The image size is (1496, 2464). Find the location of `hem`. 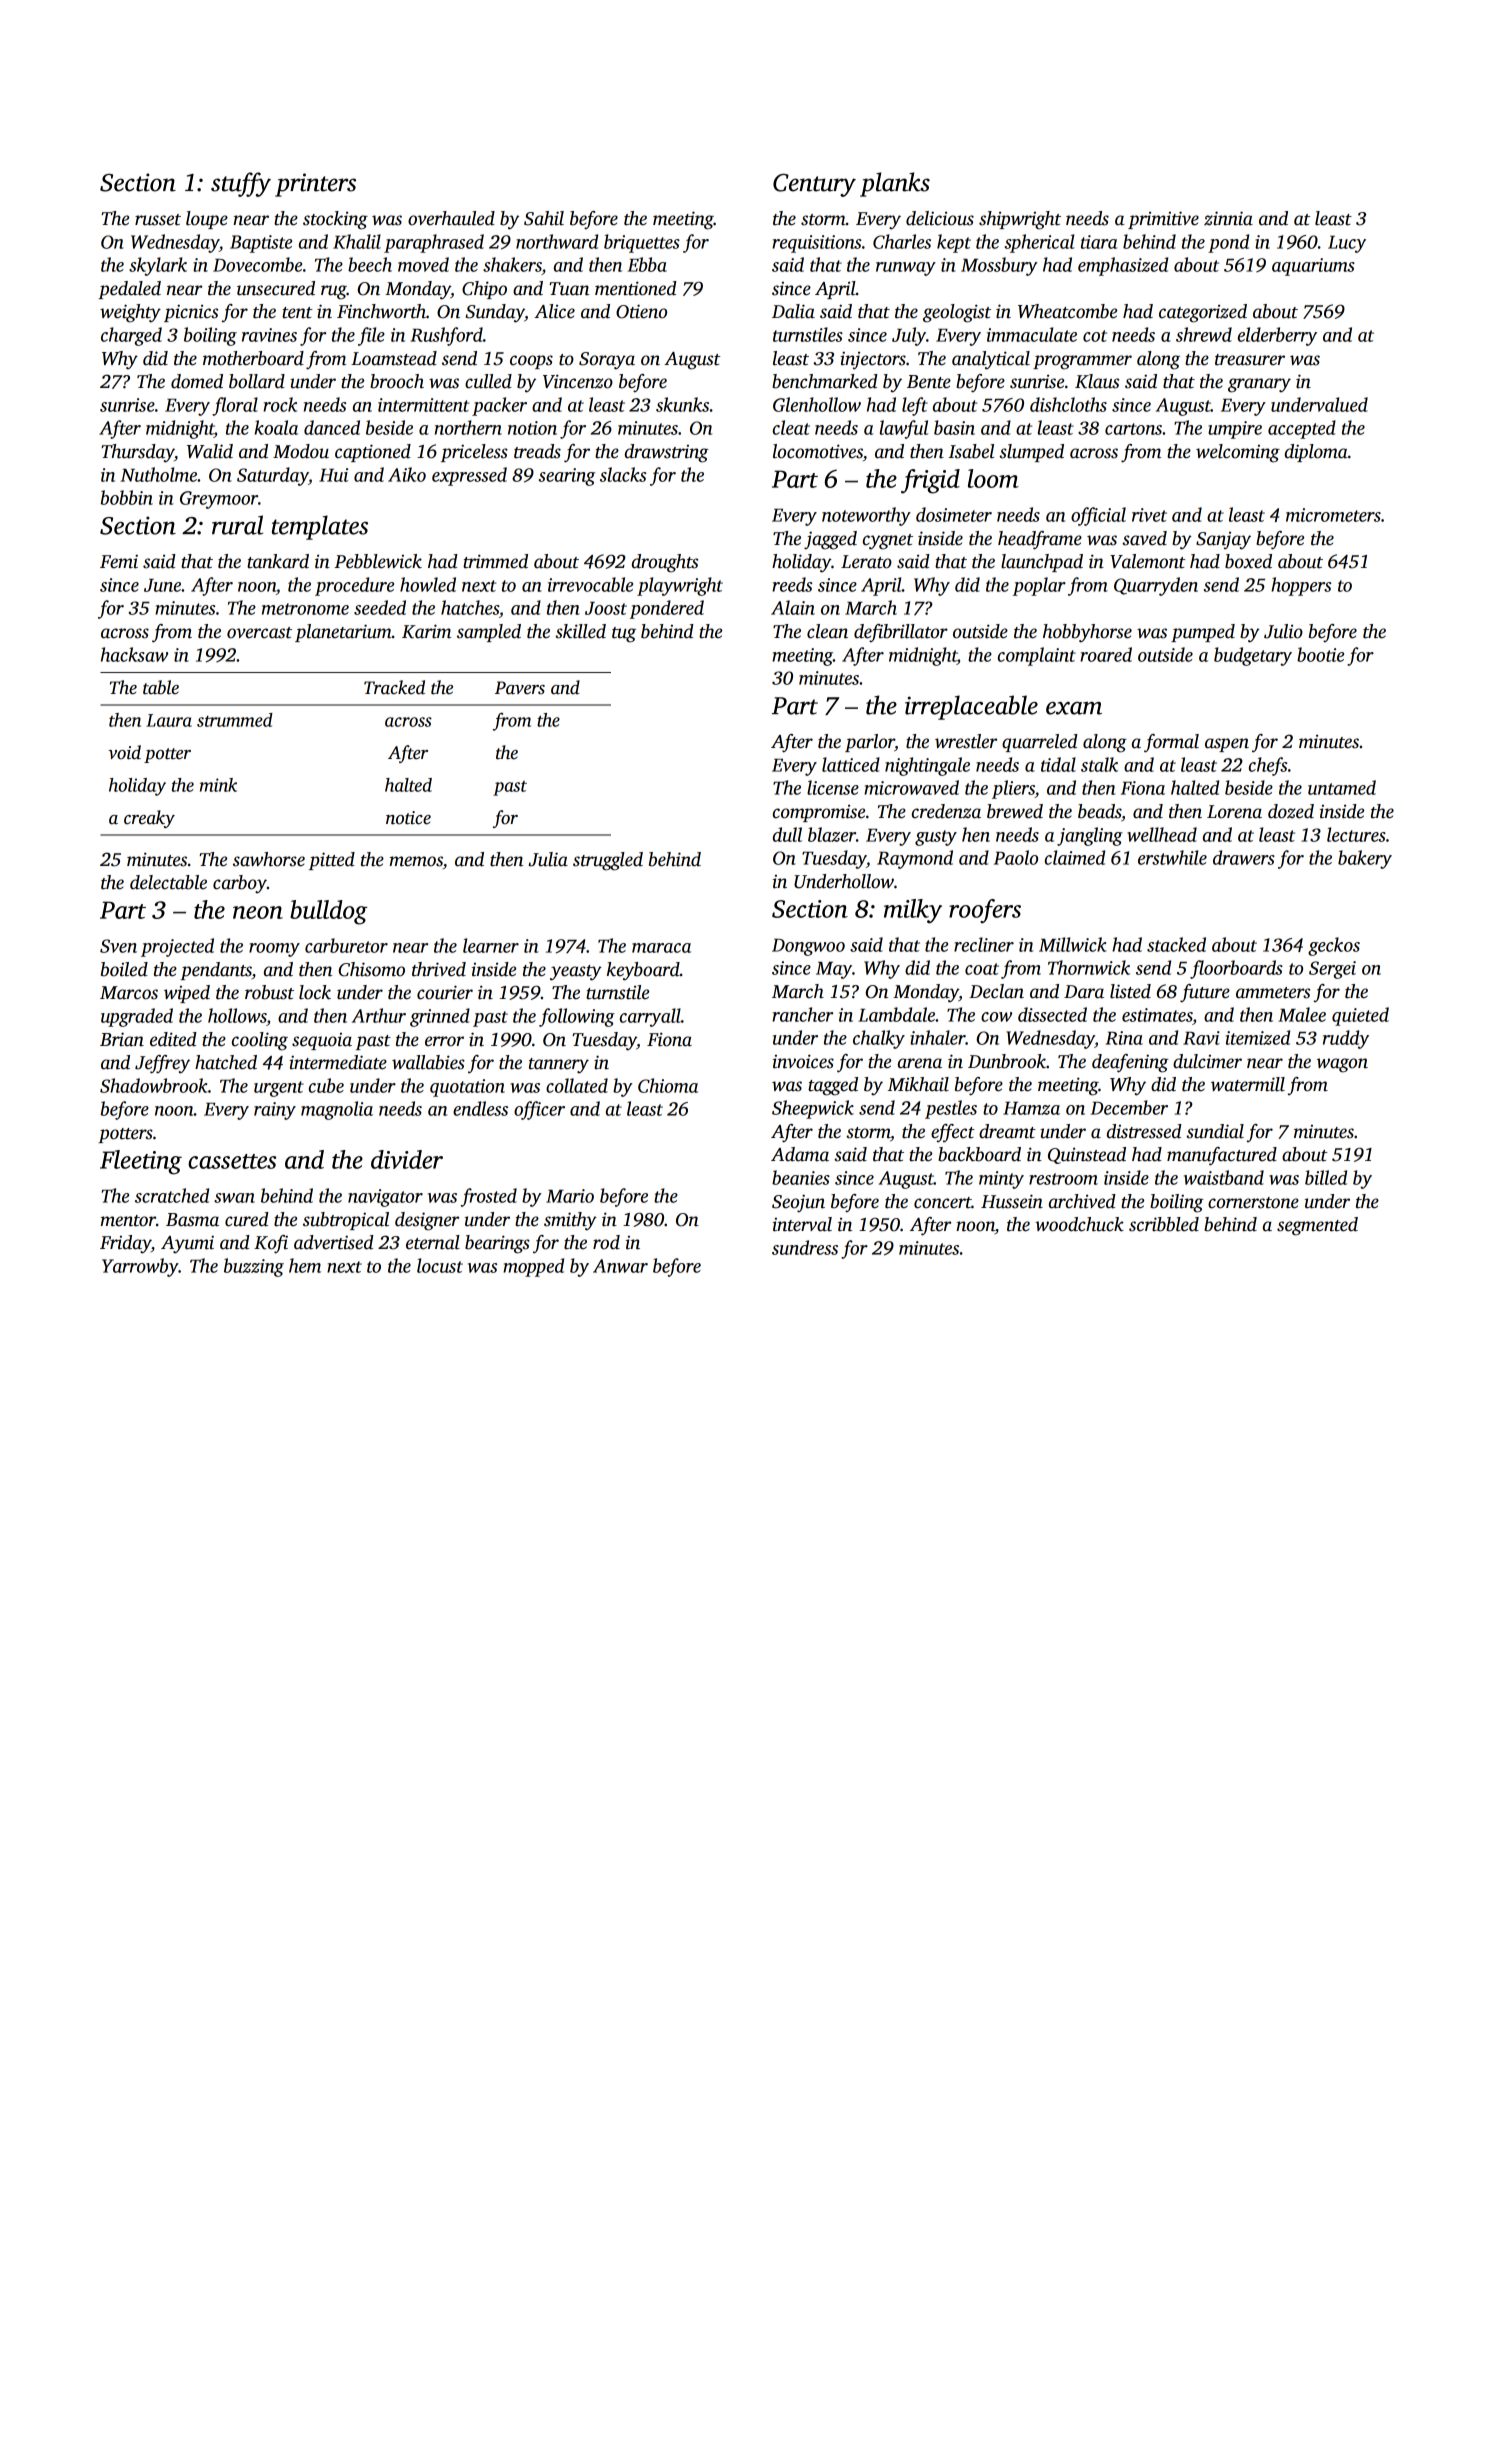

hem is located at coordinates (305, 1265).
